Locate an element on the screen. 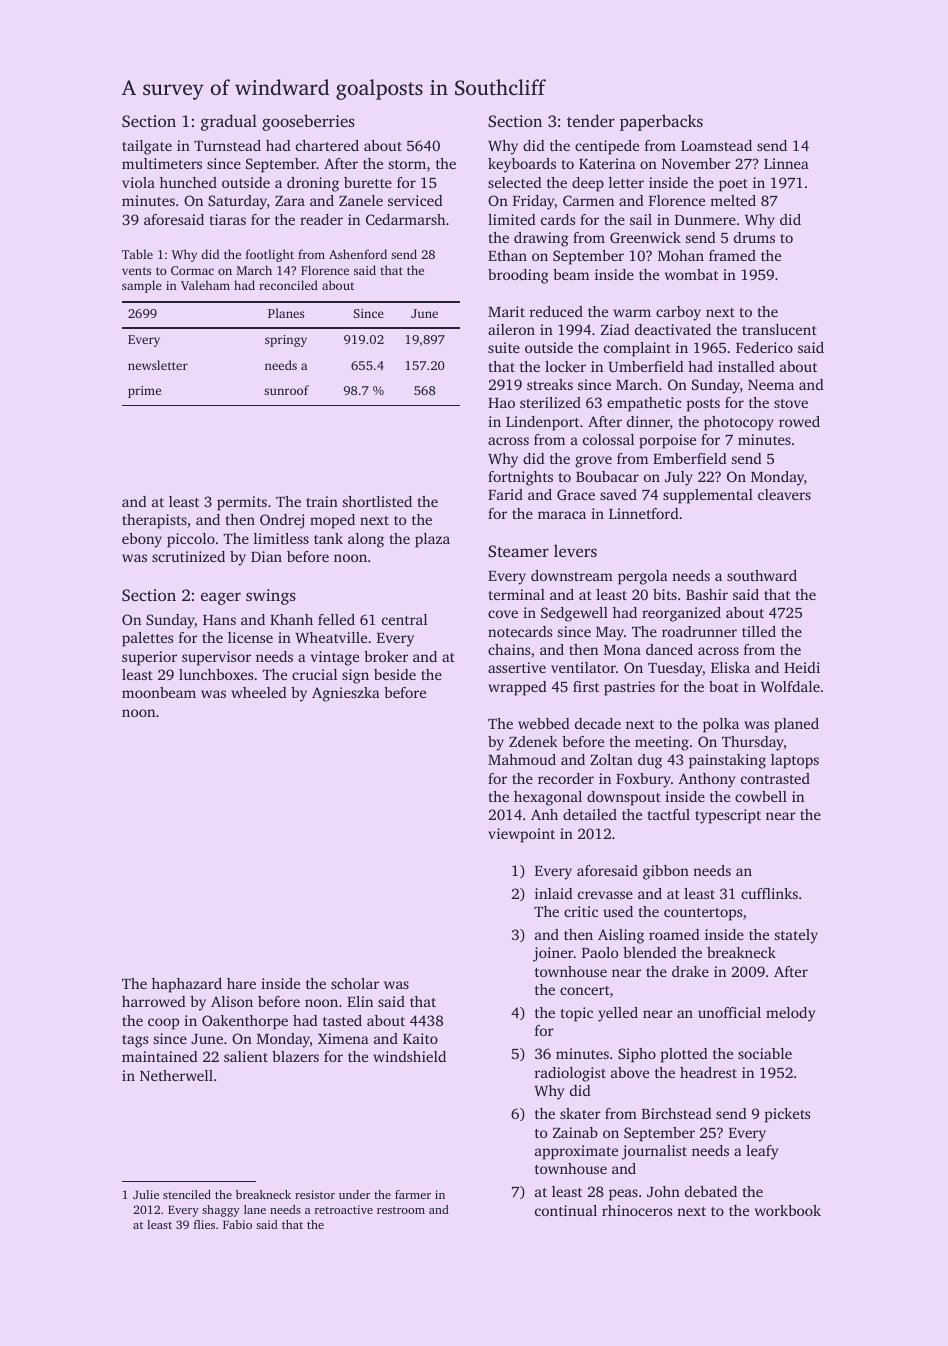  scrutinized is located at coordinates (188, 556).
